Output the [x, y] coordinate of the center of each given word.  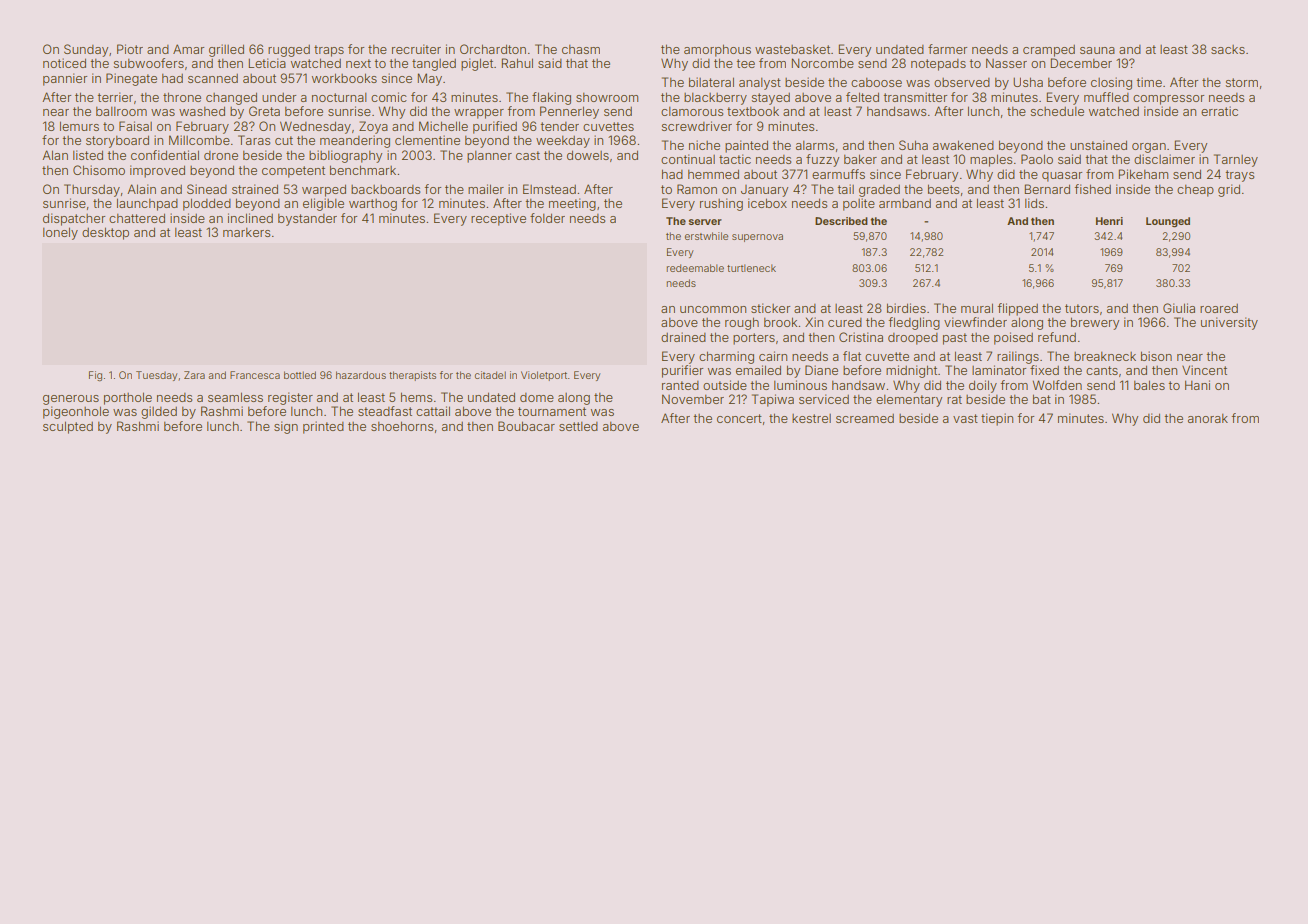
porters [754, 339]
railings [1018, 357]
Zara [194, 375]
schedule [1057, 111]
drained [683, 337]
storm [1242, 82]
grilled [226, 50]
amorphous [717, 50]
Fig [95, 376]
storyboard [117, 141]
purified [495, 127]
